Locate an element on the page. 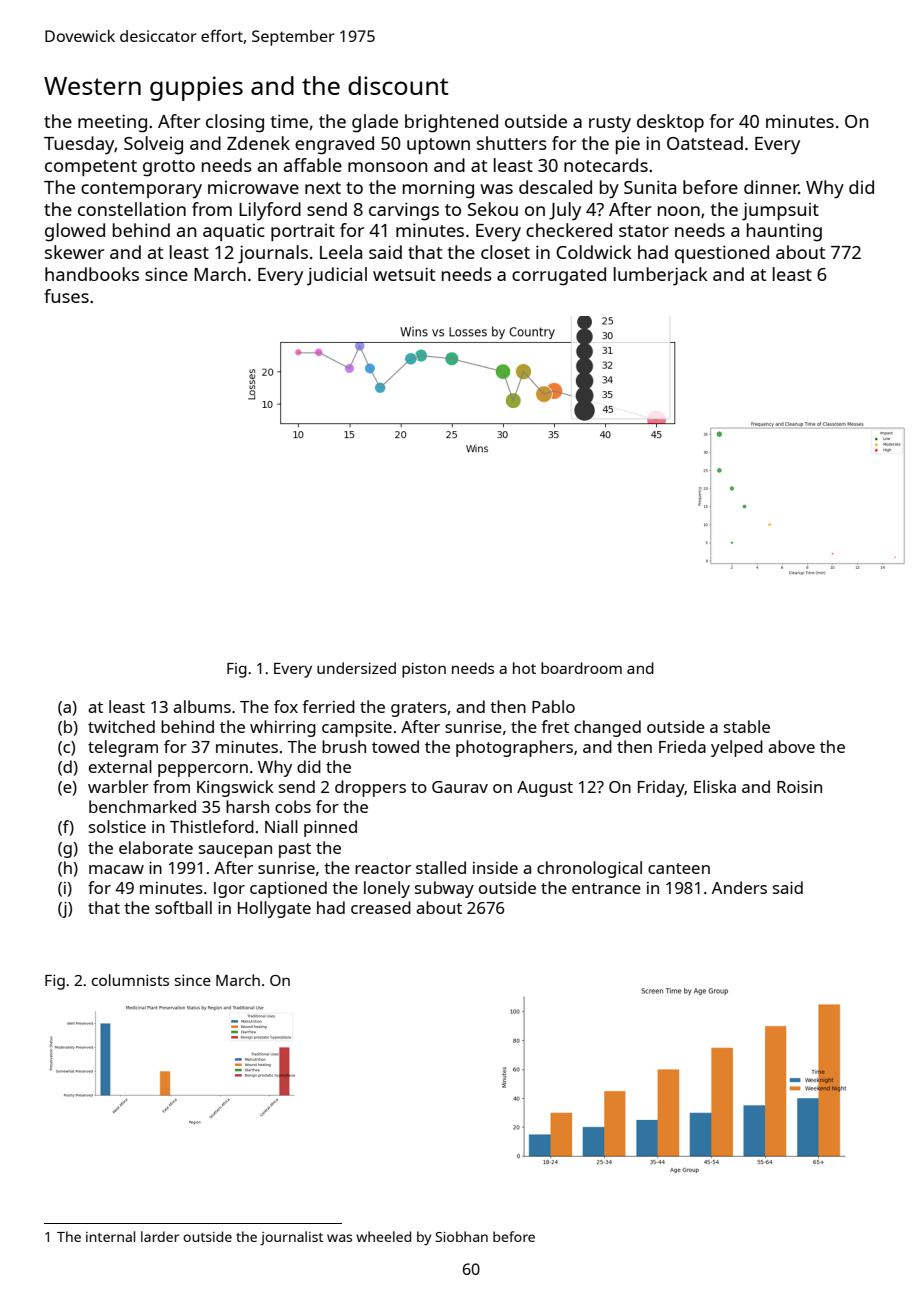 This image has width=924, height=1308. discount is located at coordinates (398, 85).
